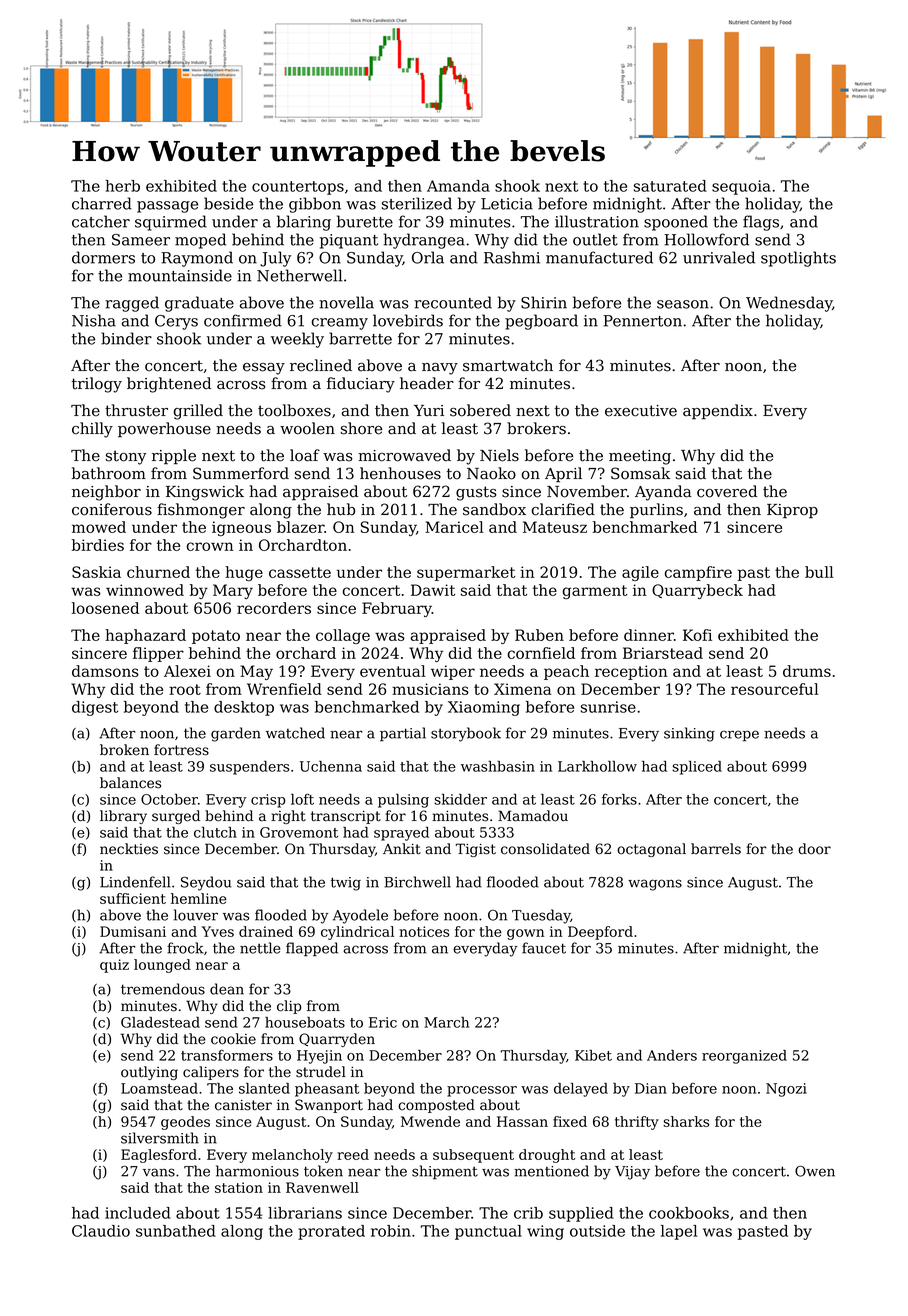 This screenshot has height=1316, width=908. What do you see at coordinates (533, 816) in the screenshot?
I see `Mamadou` at bounding box center [533, 816].
